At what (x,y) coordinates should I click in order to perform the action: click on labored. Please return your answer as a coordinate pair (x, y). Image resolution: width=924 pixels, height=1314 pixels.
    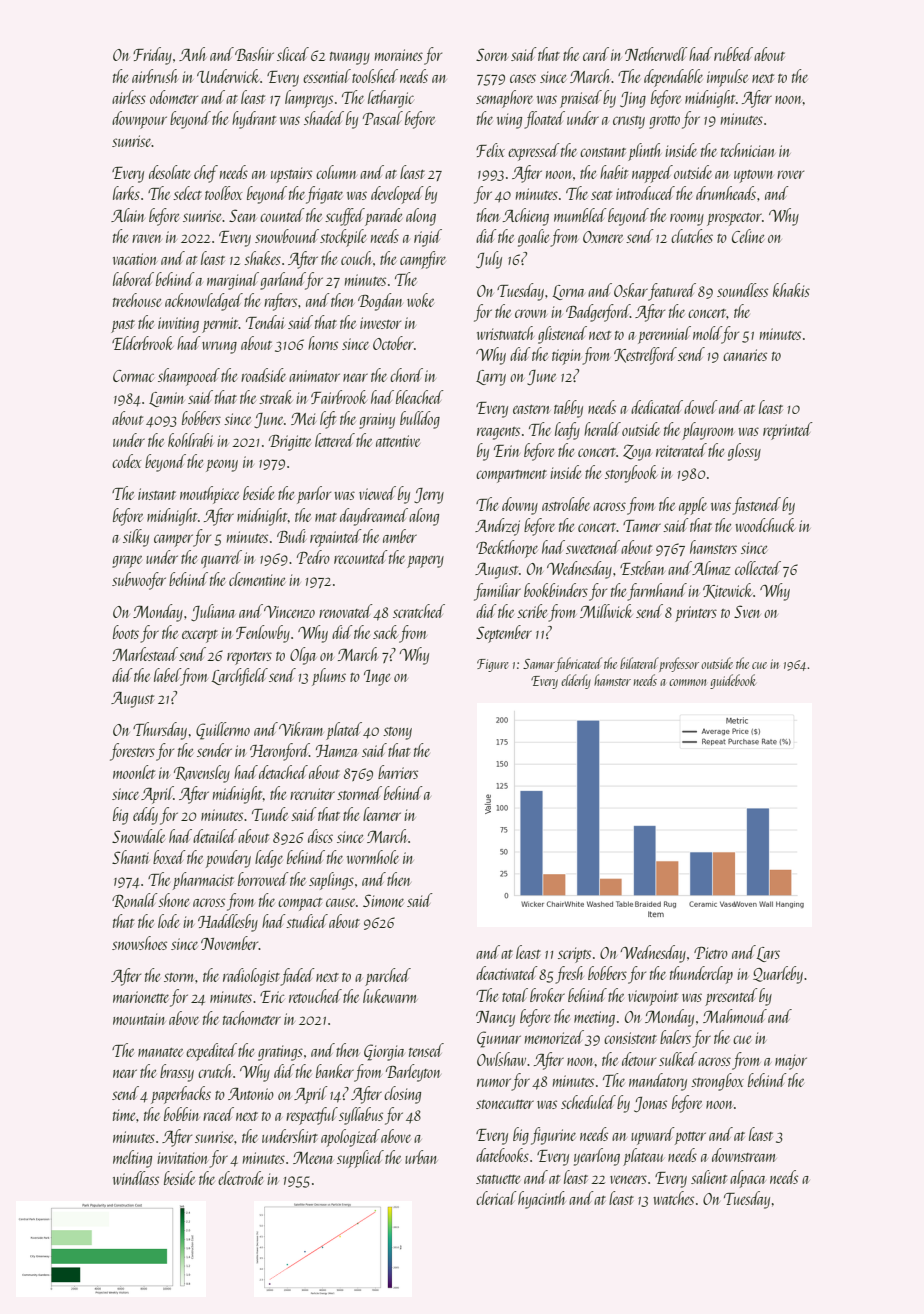
    Looking at the image, I should click on (133, 279).
